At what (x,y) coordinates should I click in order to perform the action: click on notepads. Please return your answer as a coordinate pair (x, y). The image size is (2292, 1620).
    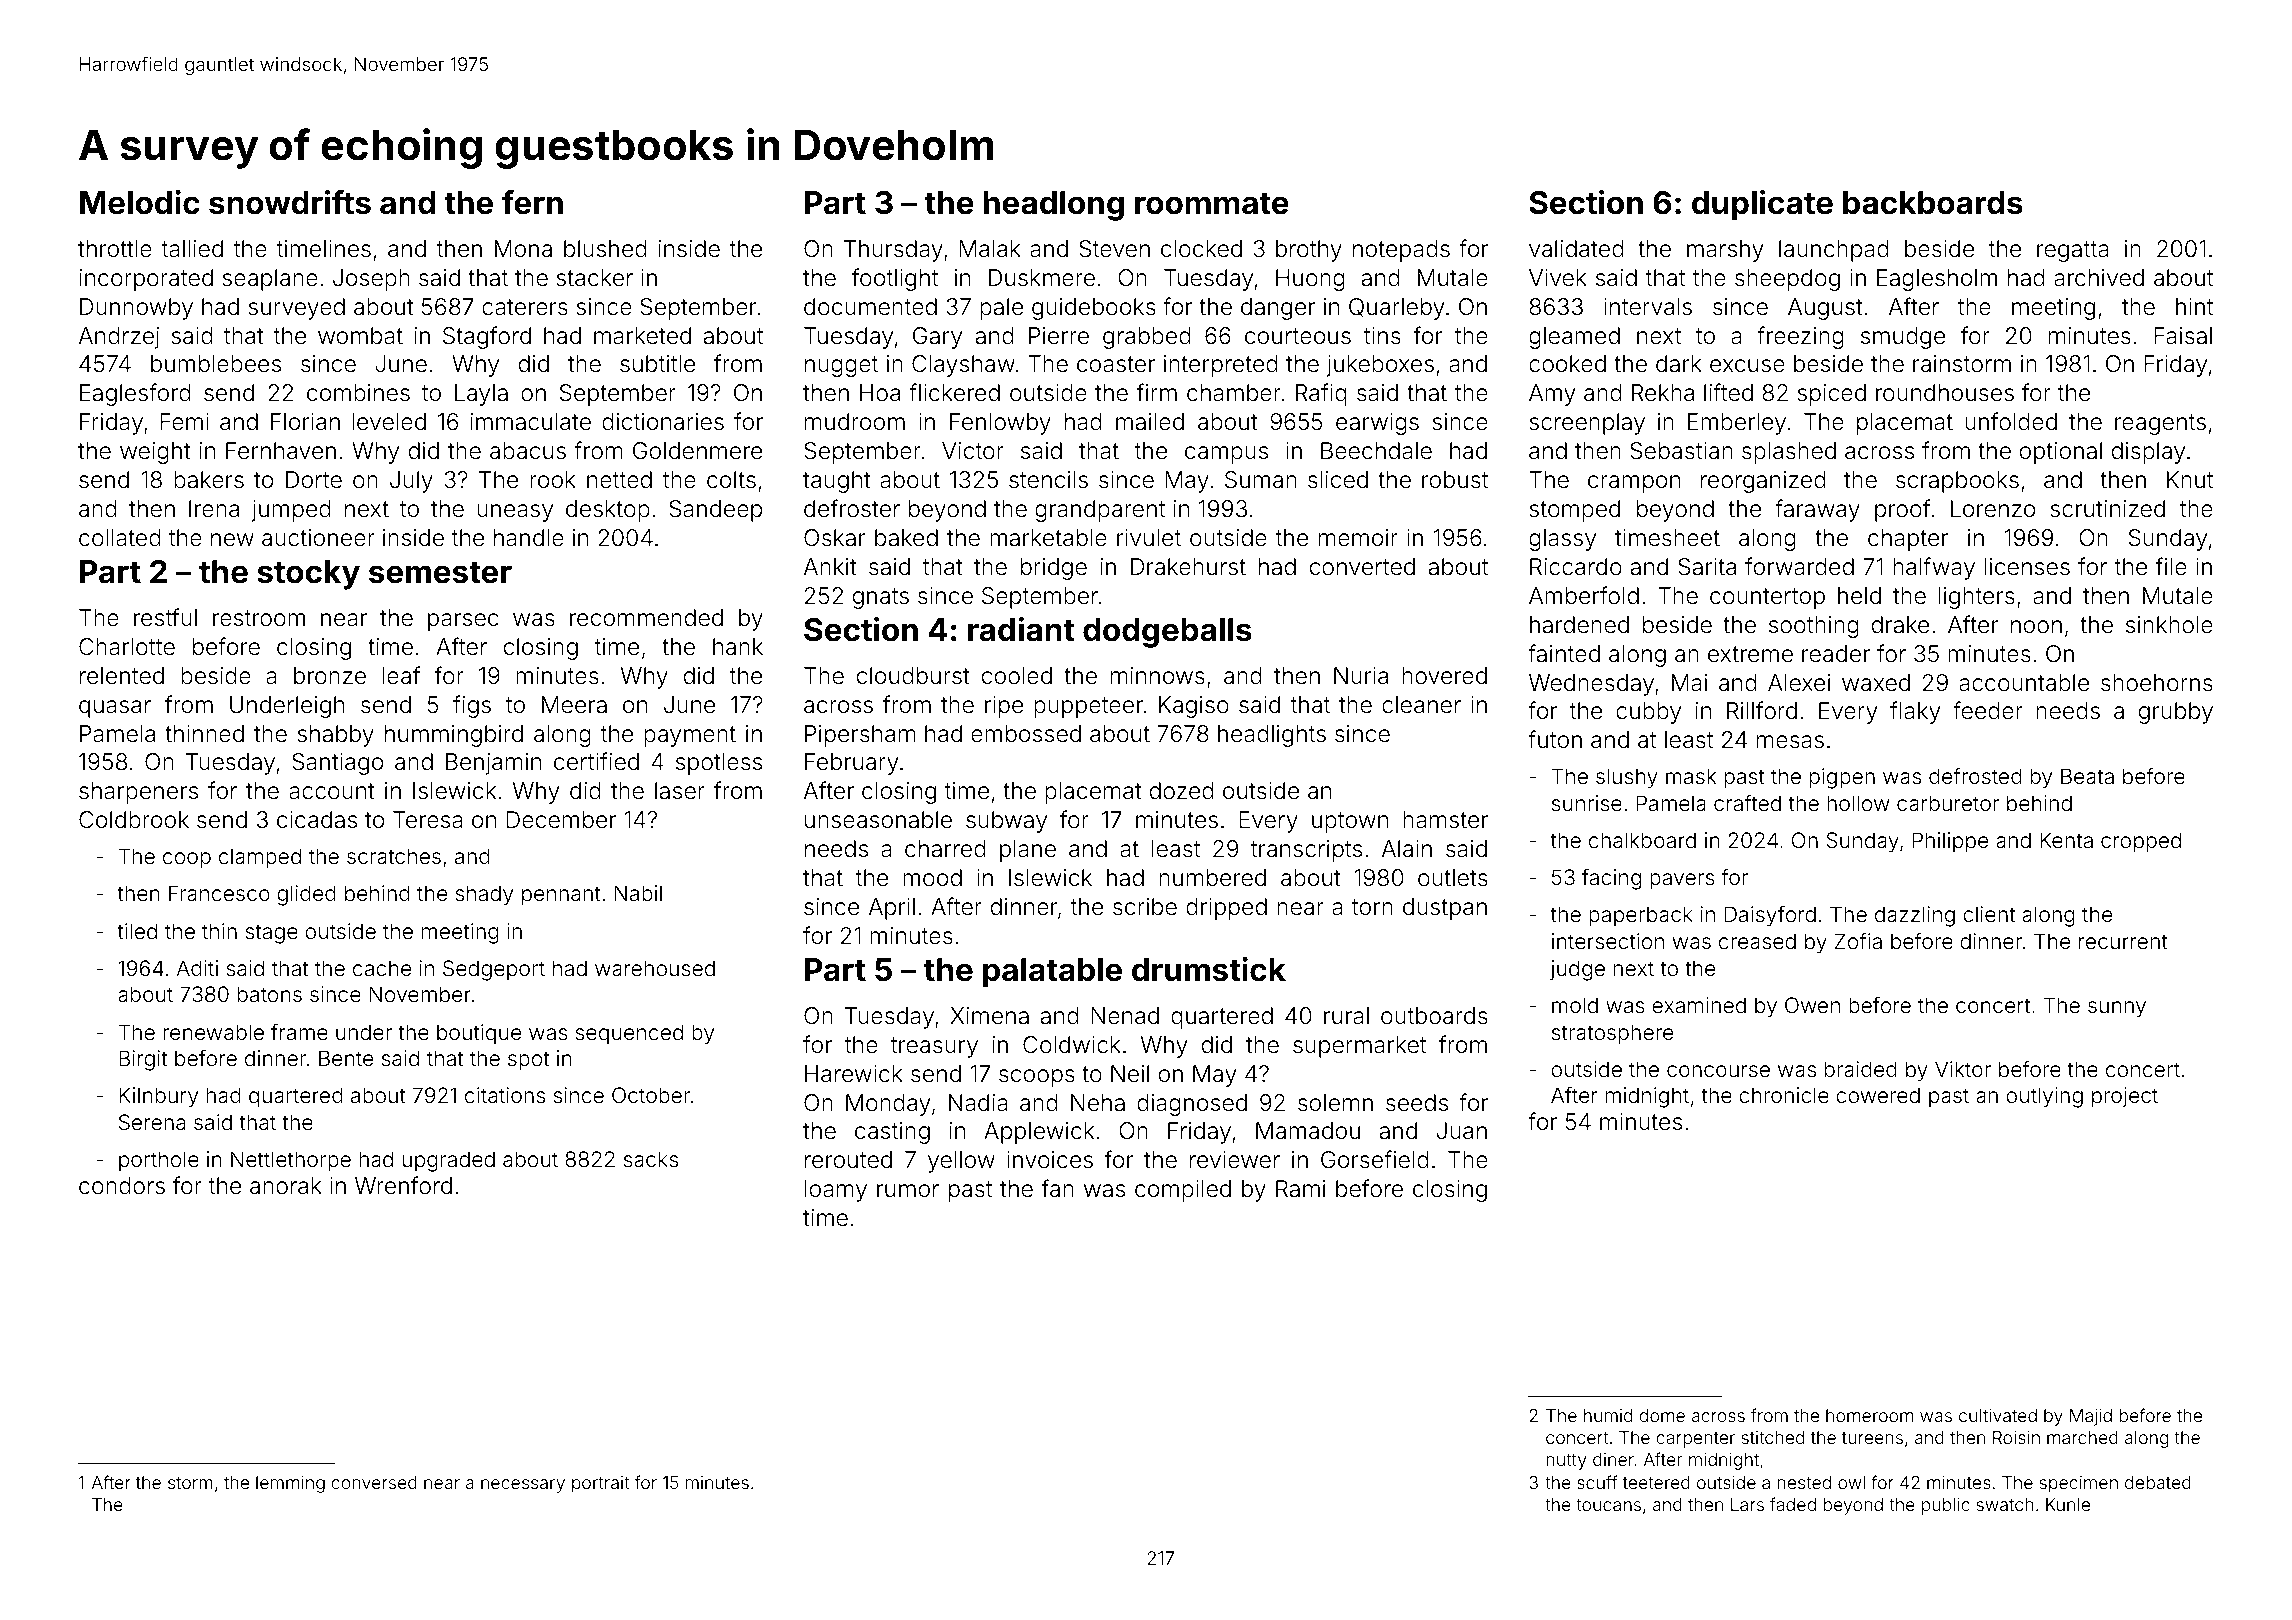
    Looking at the image, I should click on (1401, 251).
